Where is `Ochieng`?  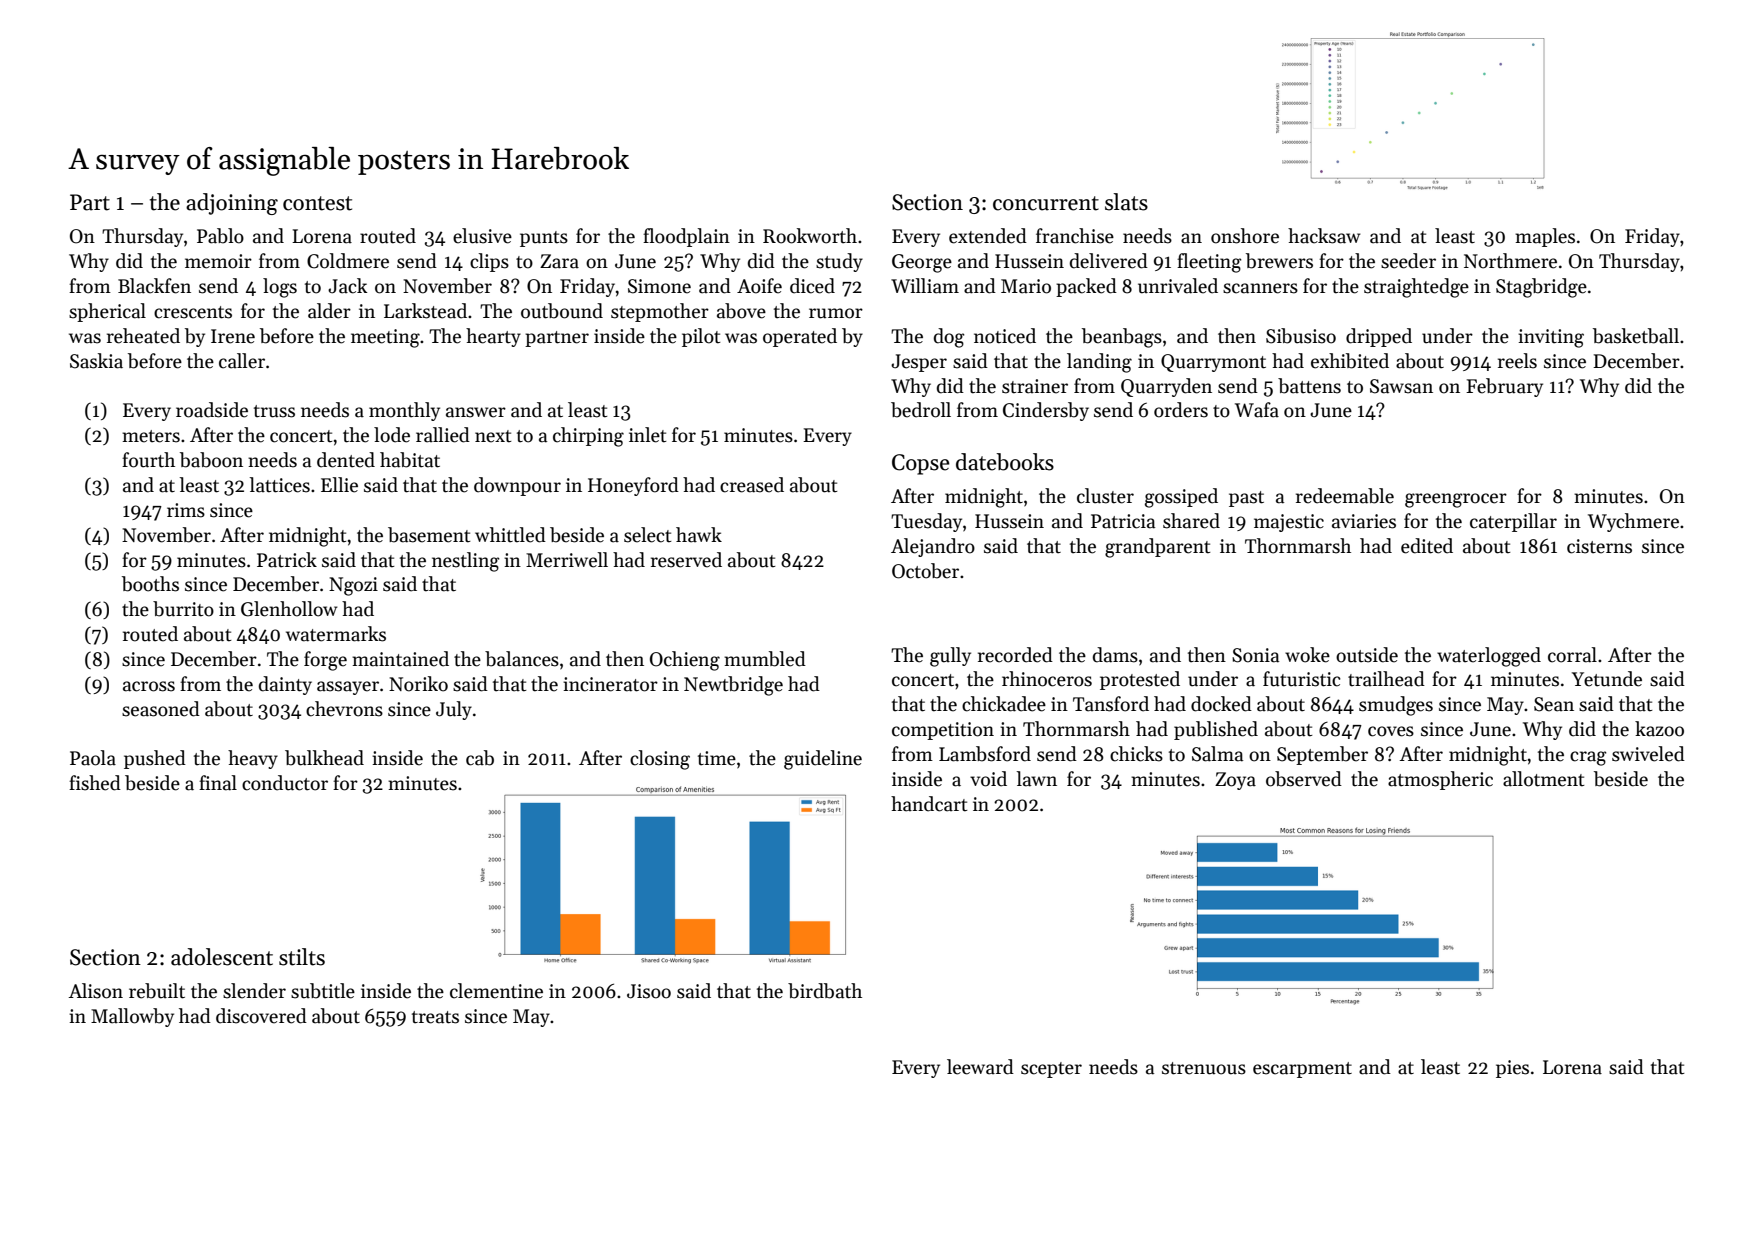
Ochieng is located at coordinates (685, 661).
